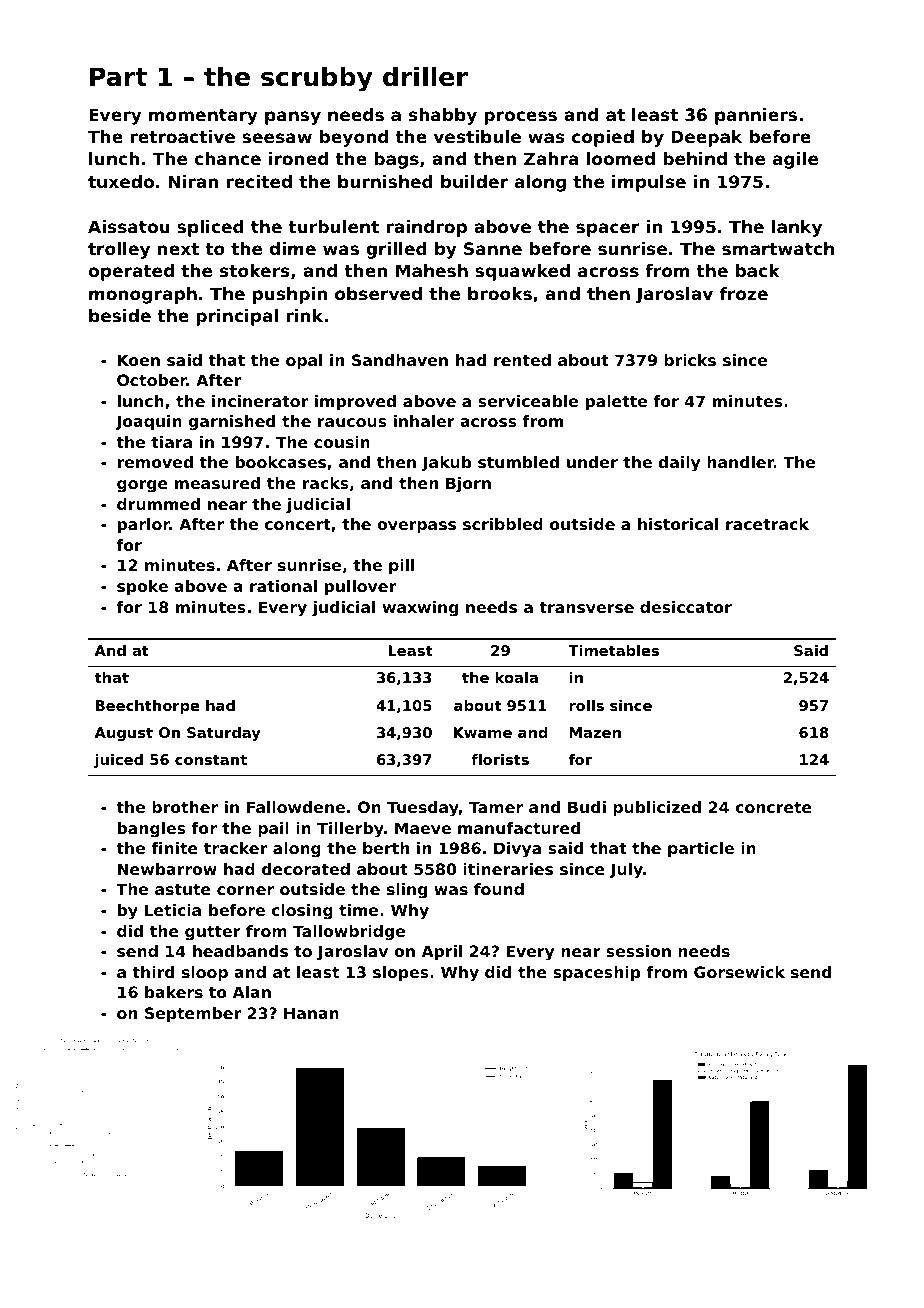 The image size is (924, 1308). I want to click on Hanan, so click(311, 1013).
